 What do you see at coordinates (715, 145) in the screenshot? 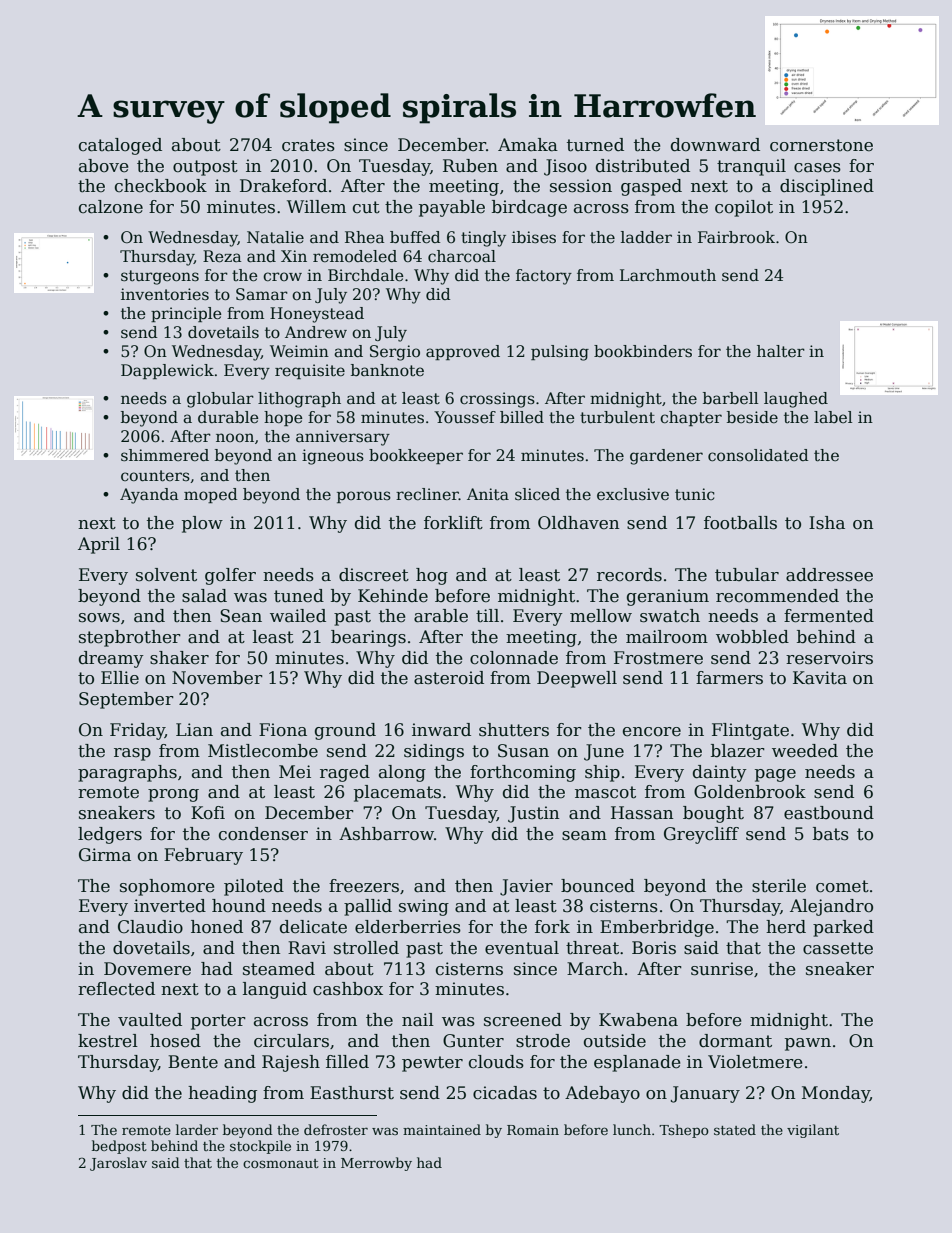
I see `downward` at bounding box center [715, 145].
